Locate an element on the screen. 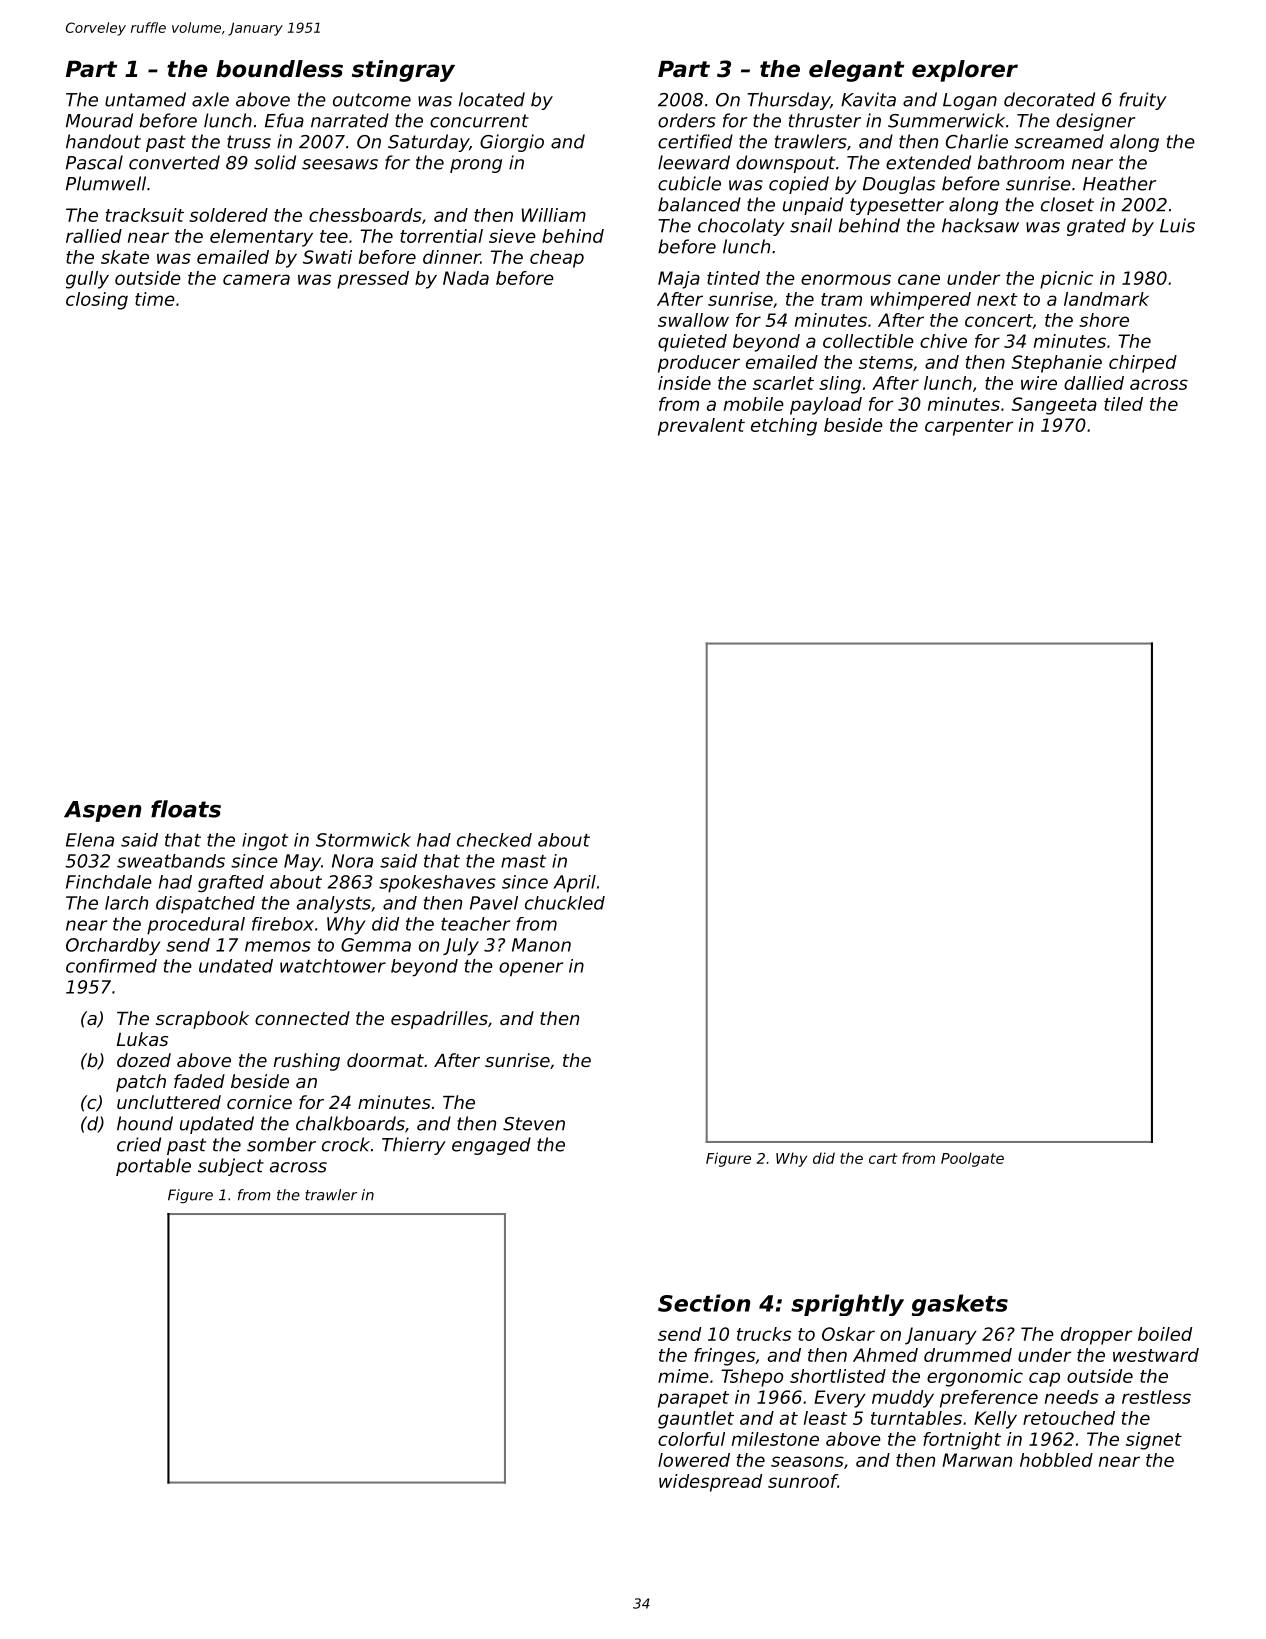  chocolaty is located at coordinates (741, 227).
